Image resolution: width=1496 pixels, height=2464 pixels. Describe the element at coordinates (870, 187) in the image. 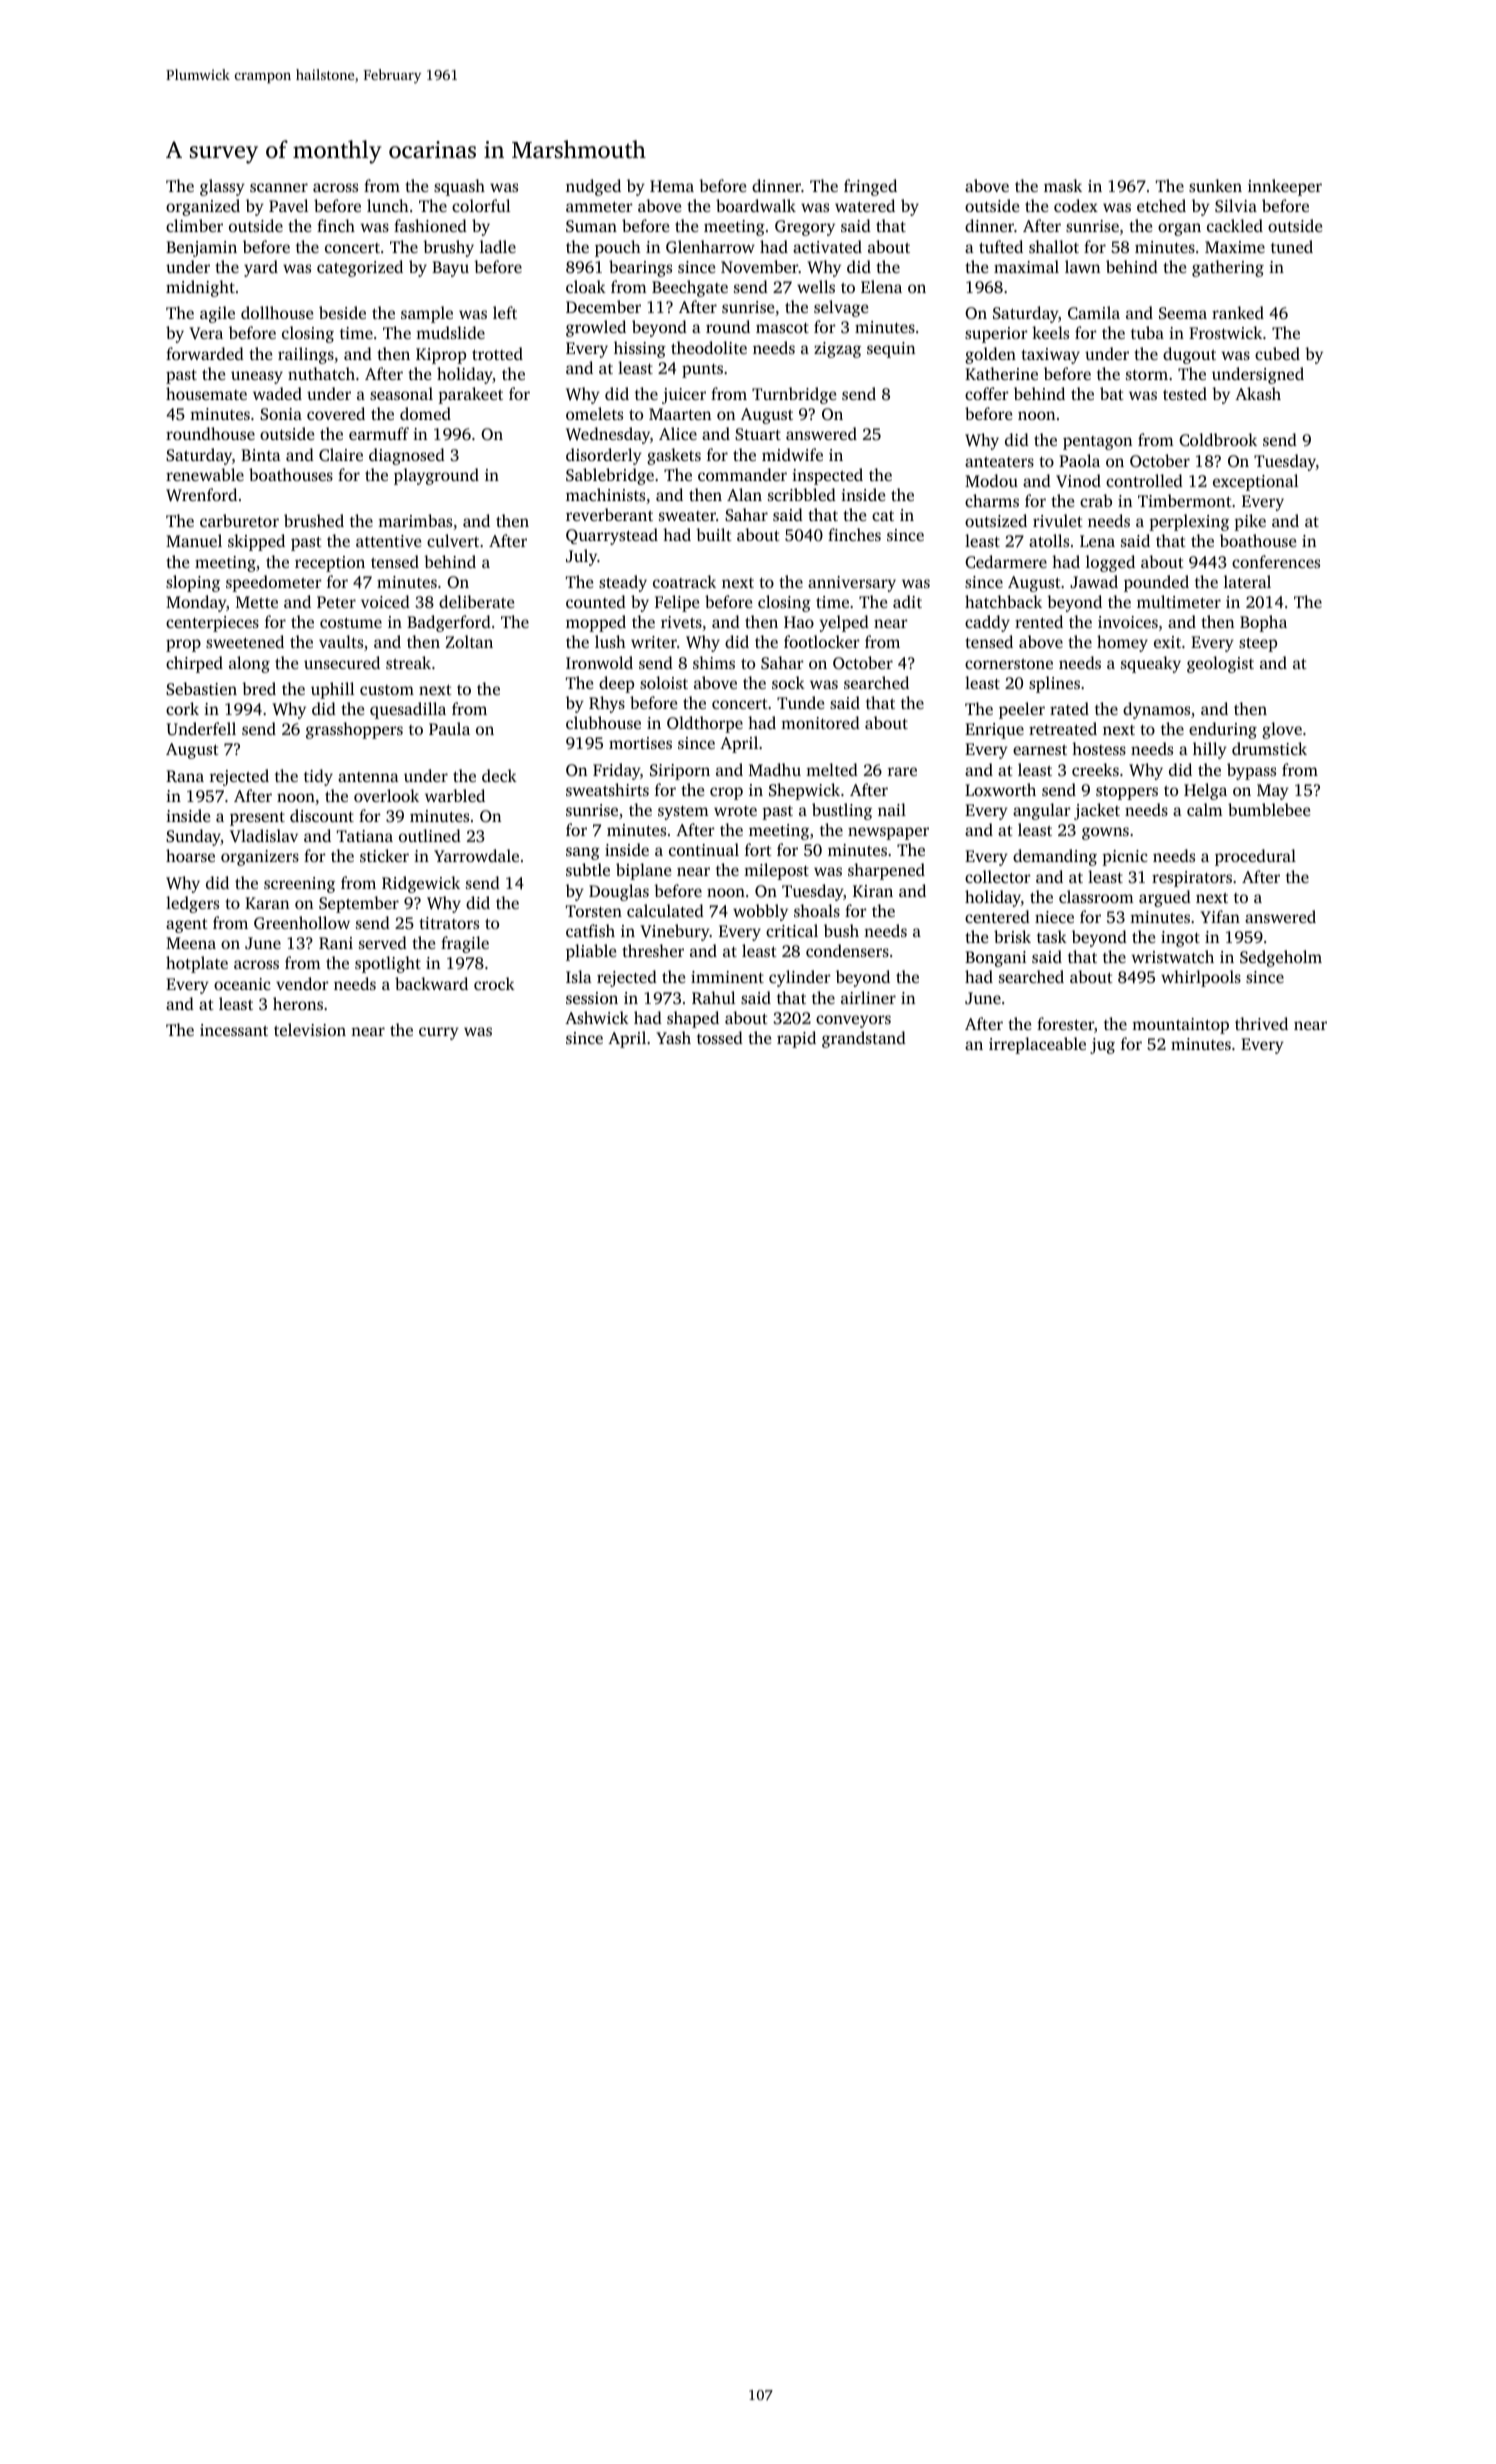

I see `fringed` at that location.
